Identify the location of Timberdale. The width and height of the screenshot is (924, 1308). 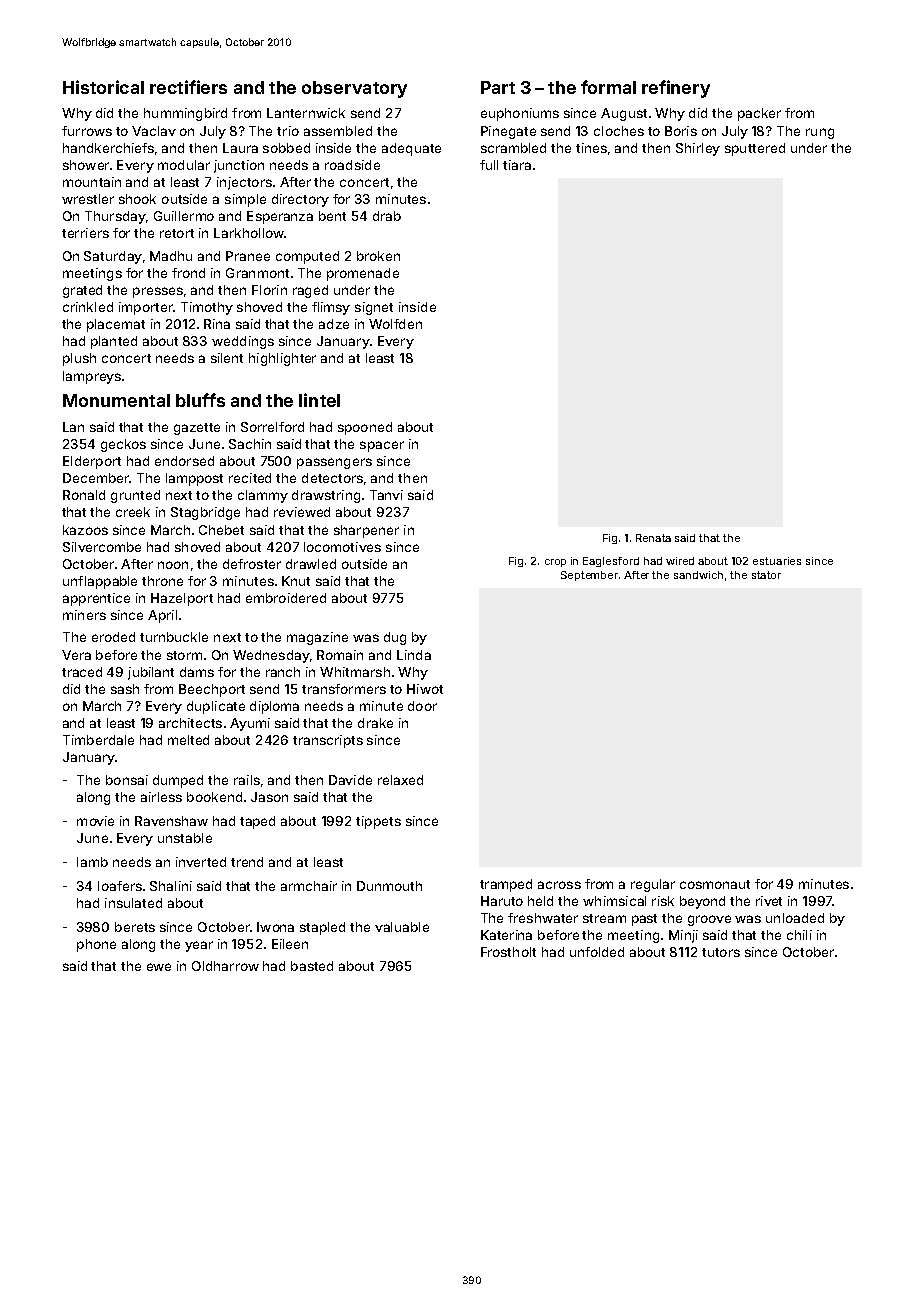
(98, 740).
